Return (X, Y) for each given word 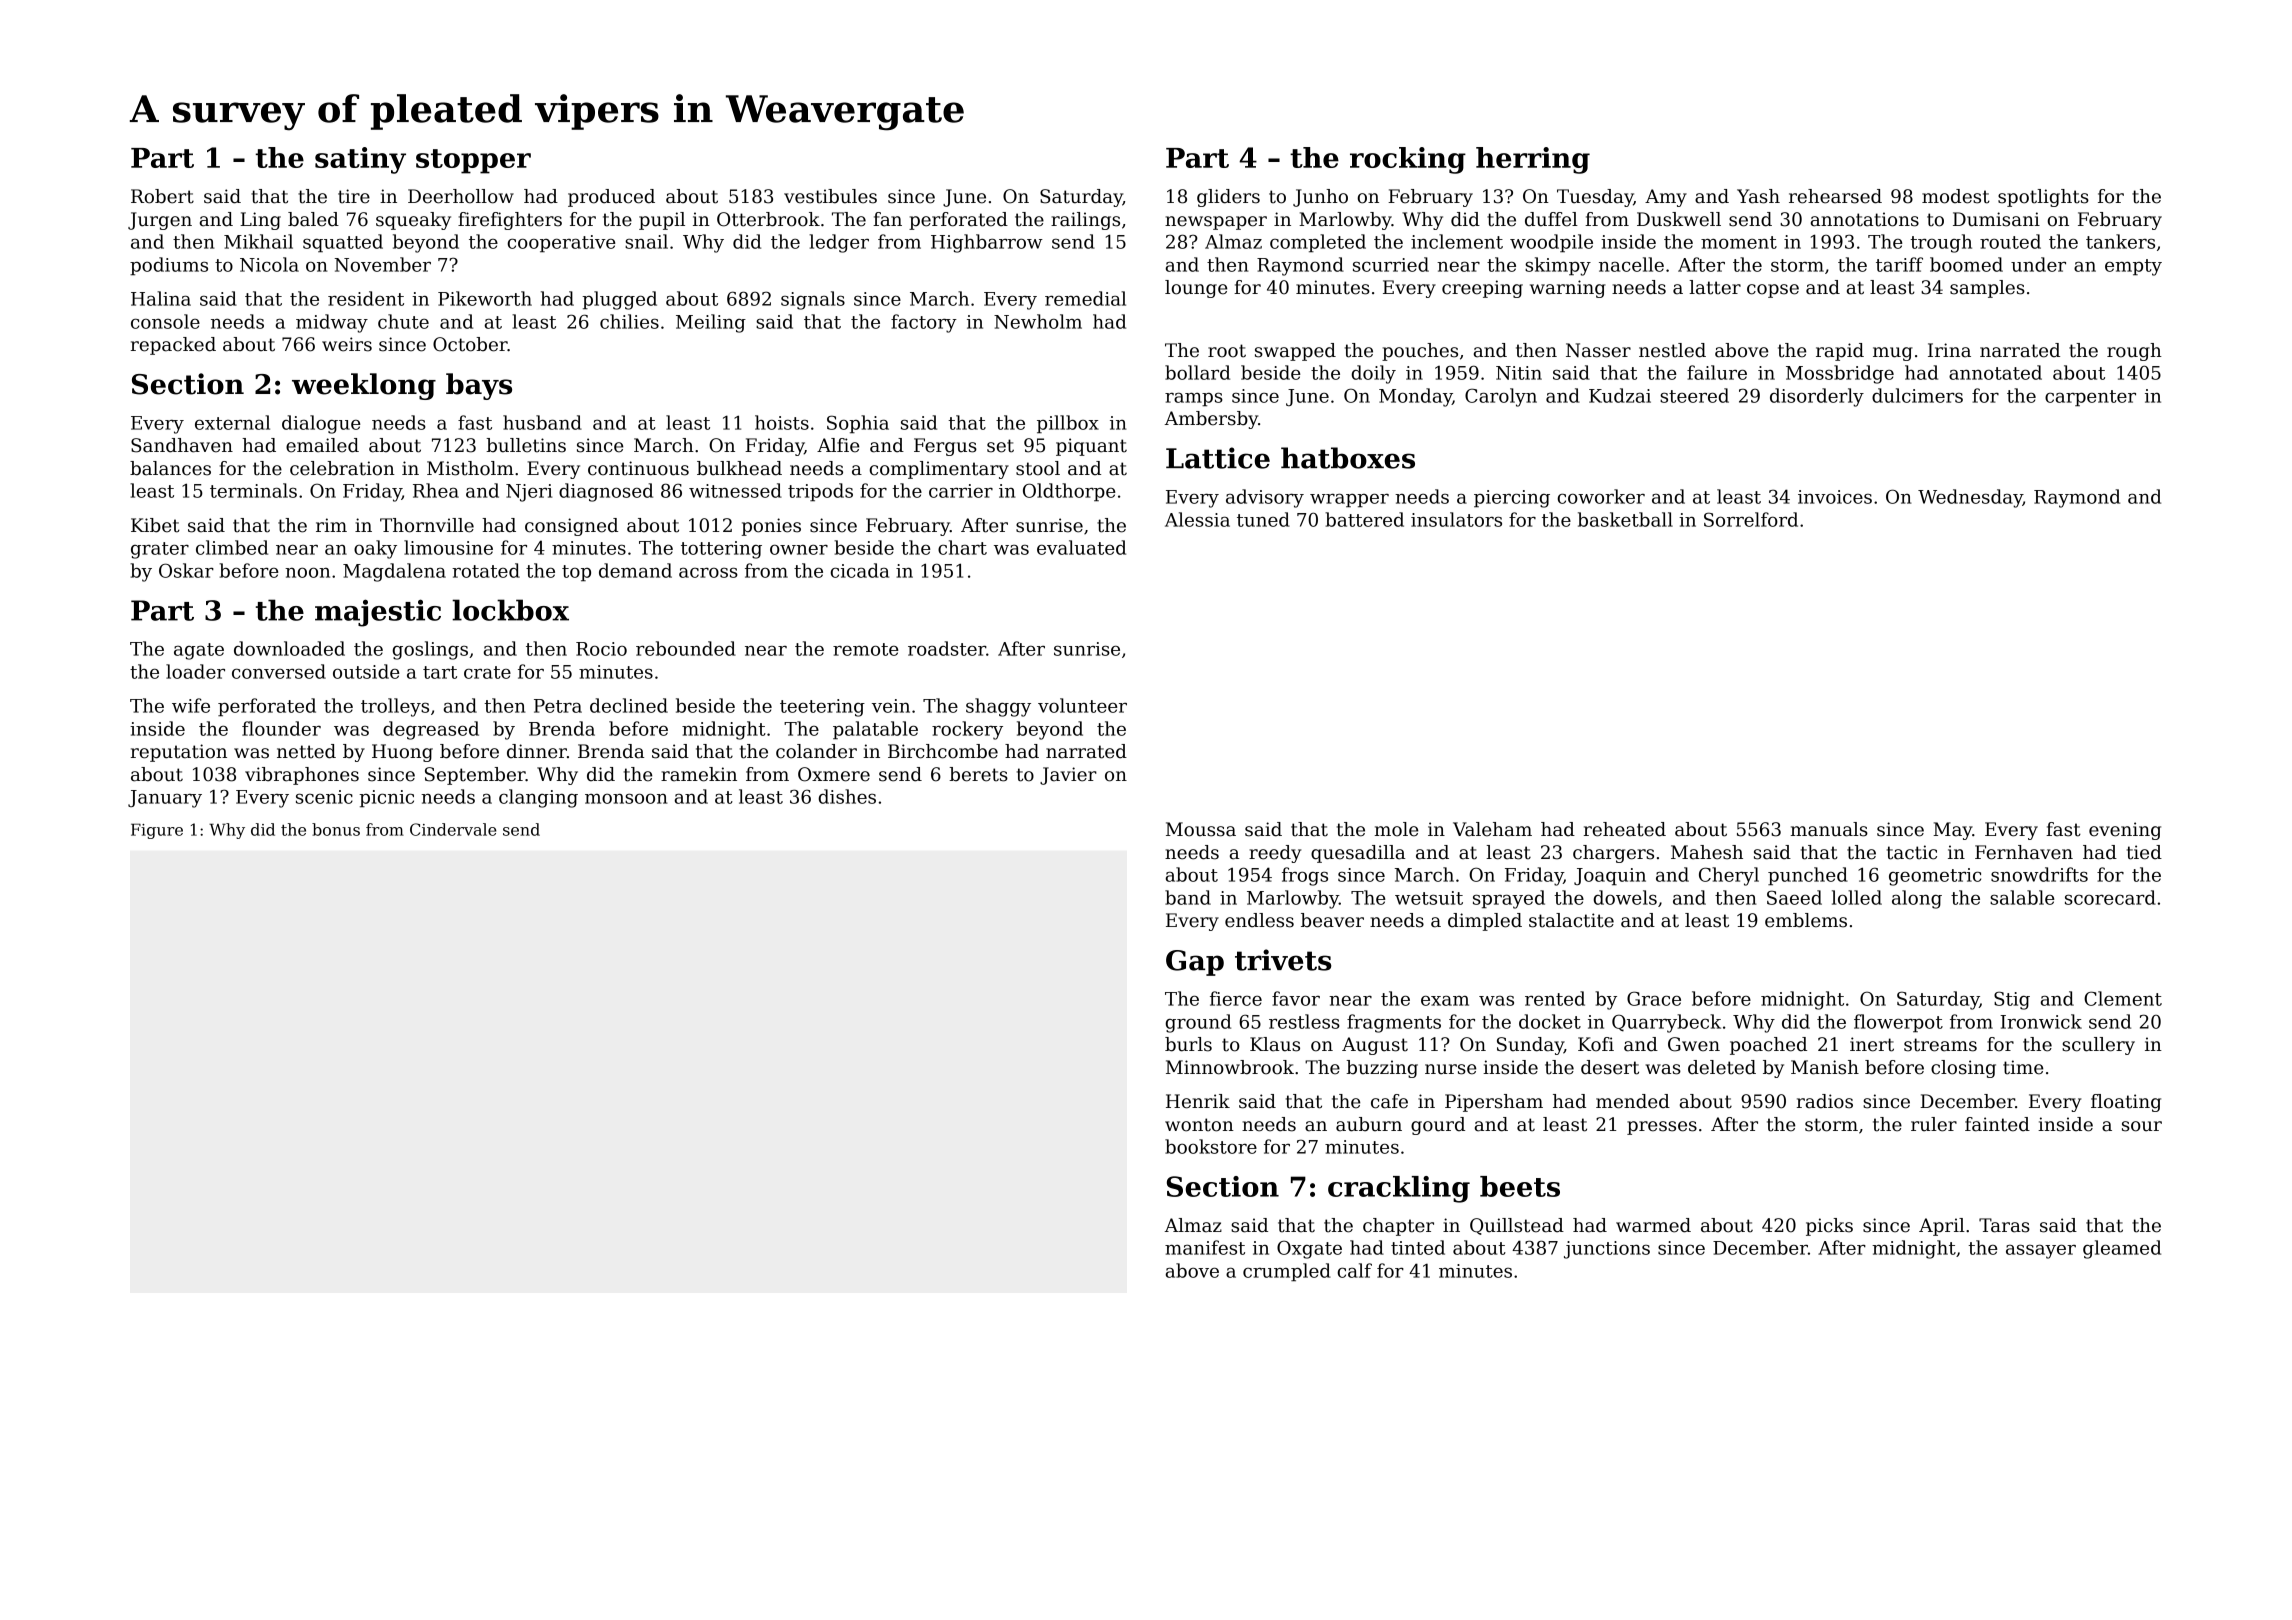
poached (1768, 1046)
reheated (1625, 829)
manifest (1205, 1247)
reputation (179, 753)
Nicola (269, 264)
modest (1956, 196)
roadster (947, 648)
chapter (1398, 1227)
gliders (1228, 198)
